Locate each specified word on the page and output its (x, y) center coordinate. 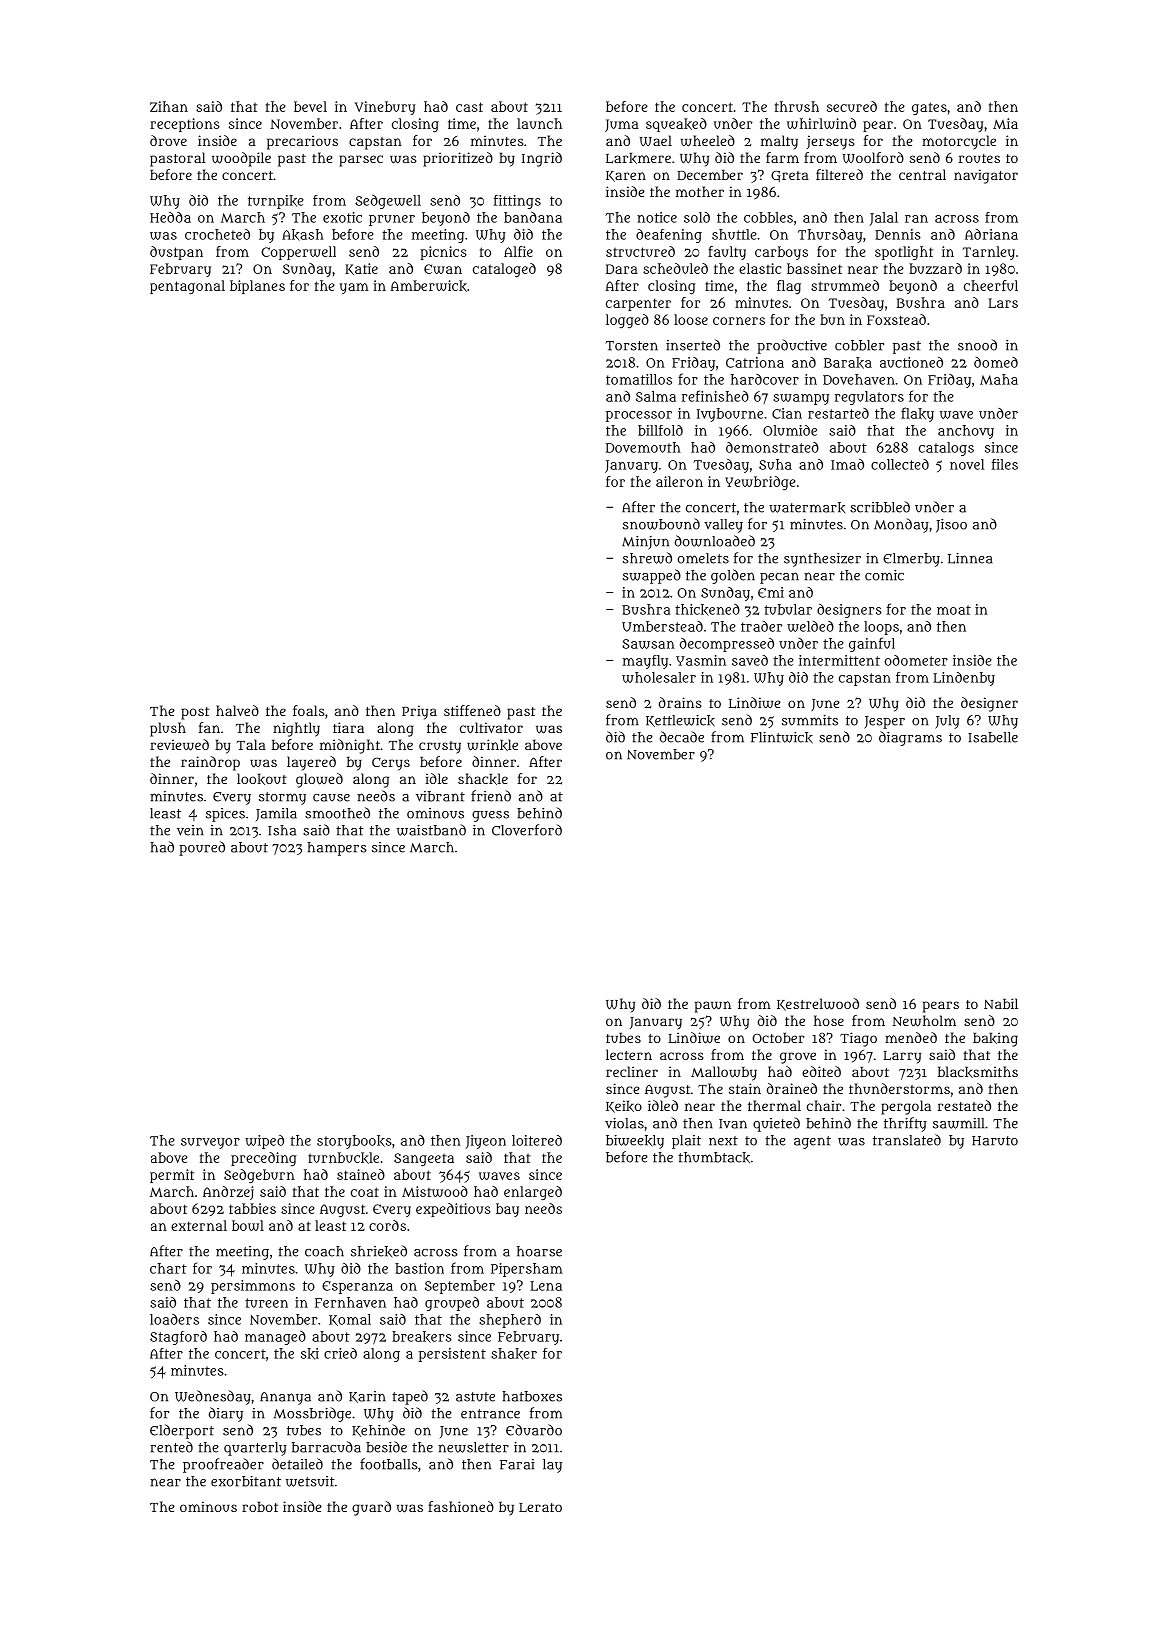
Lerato (540, 1507)
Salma (656, 396)
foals (309, 710)
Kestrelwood (818, 1004)
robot (260, 1507)
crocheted (217, 234)
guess (490, 816)
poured (202, 848)
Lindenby (964, 679)
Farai (517, 1464)
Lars (1003, 303)
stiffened (472, 710)
